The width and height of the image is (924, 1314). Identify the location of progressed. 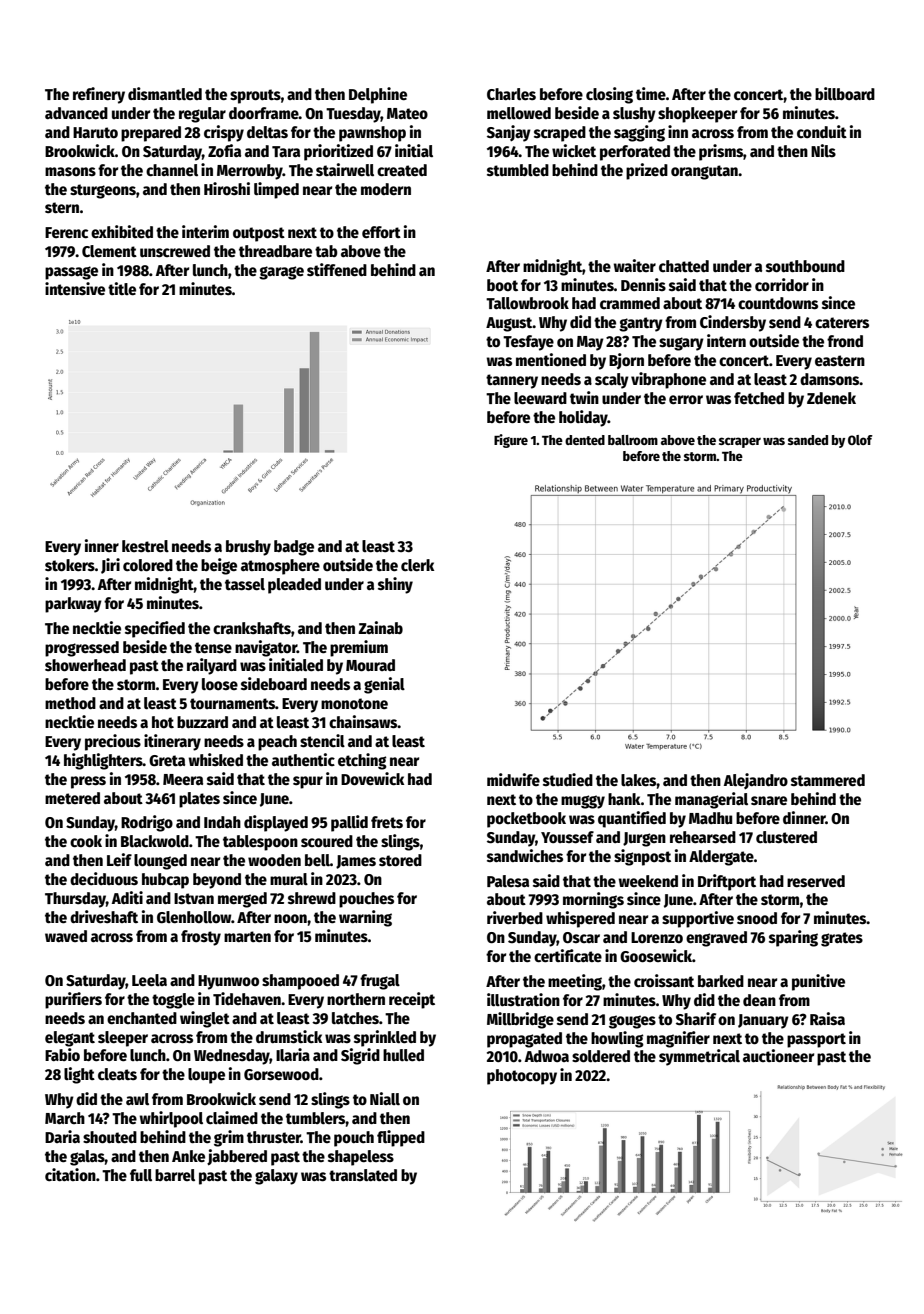
(82, 649).
